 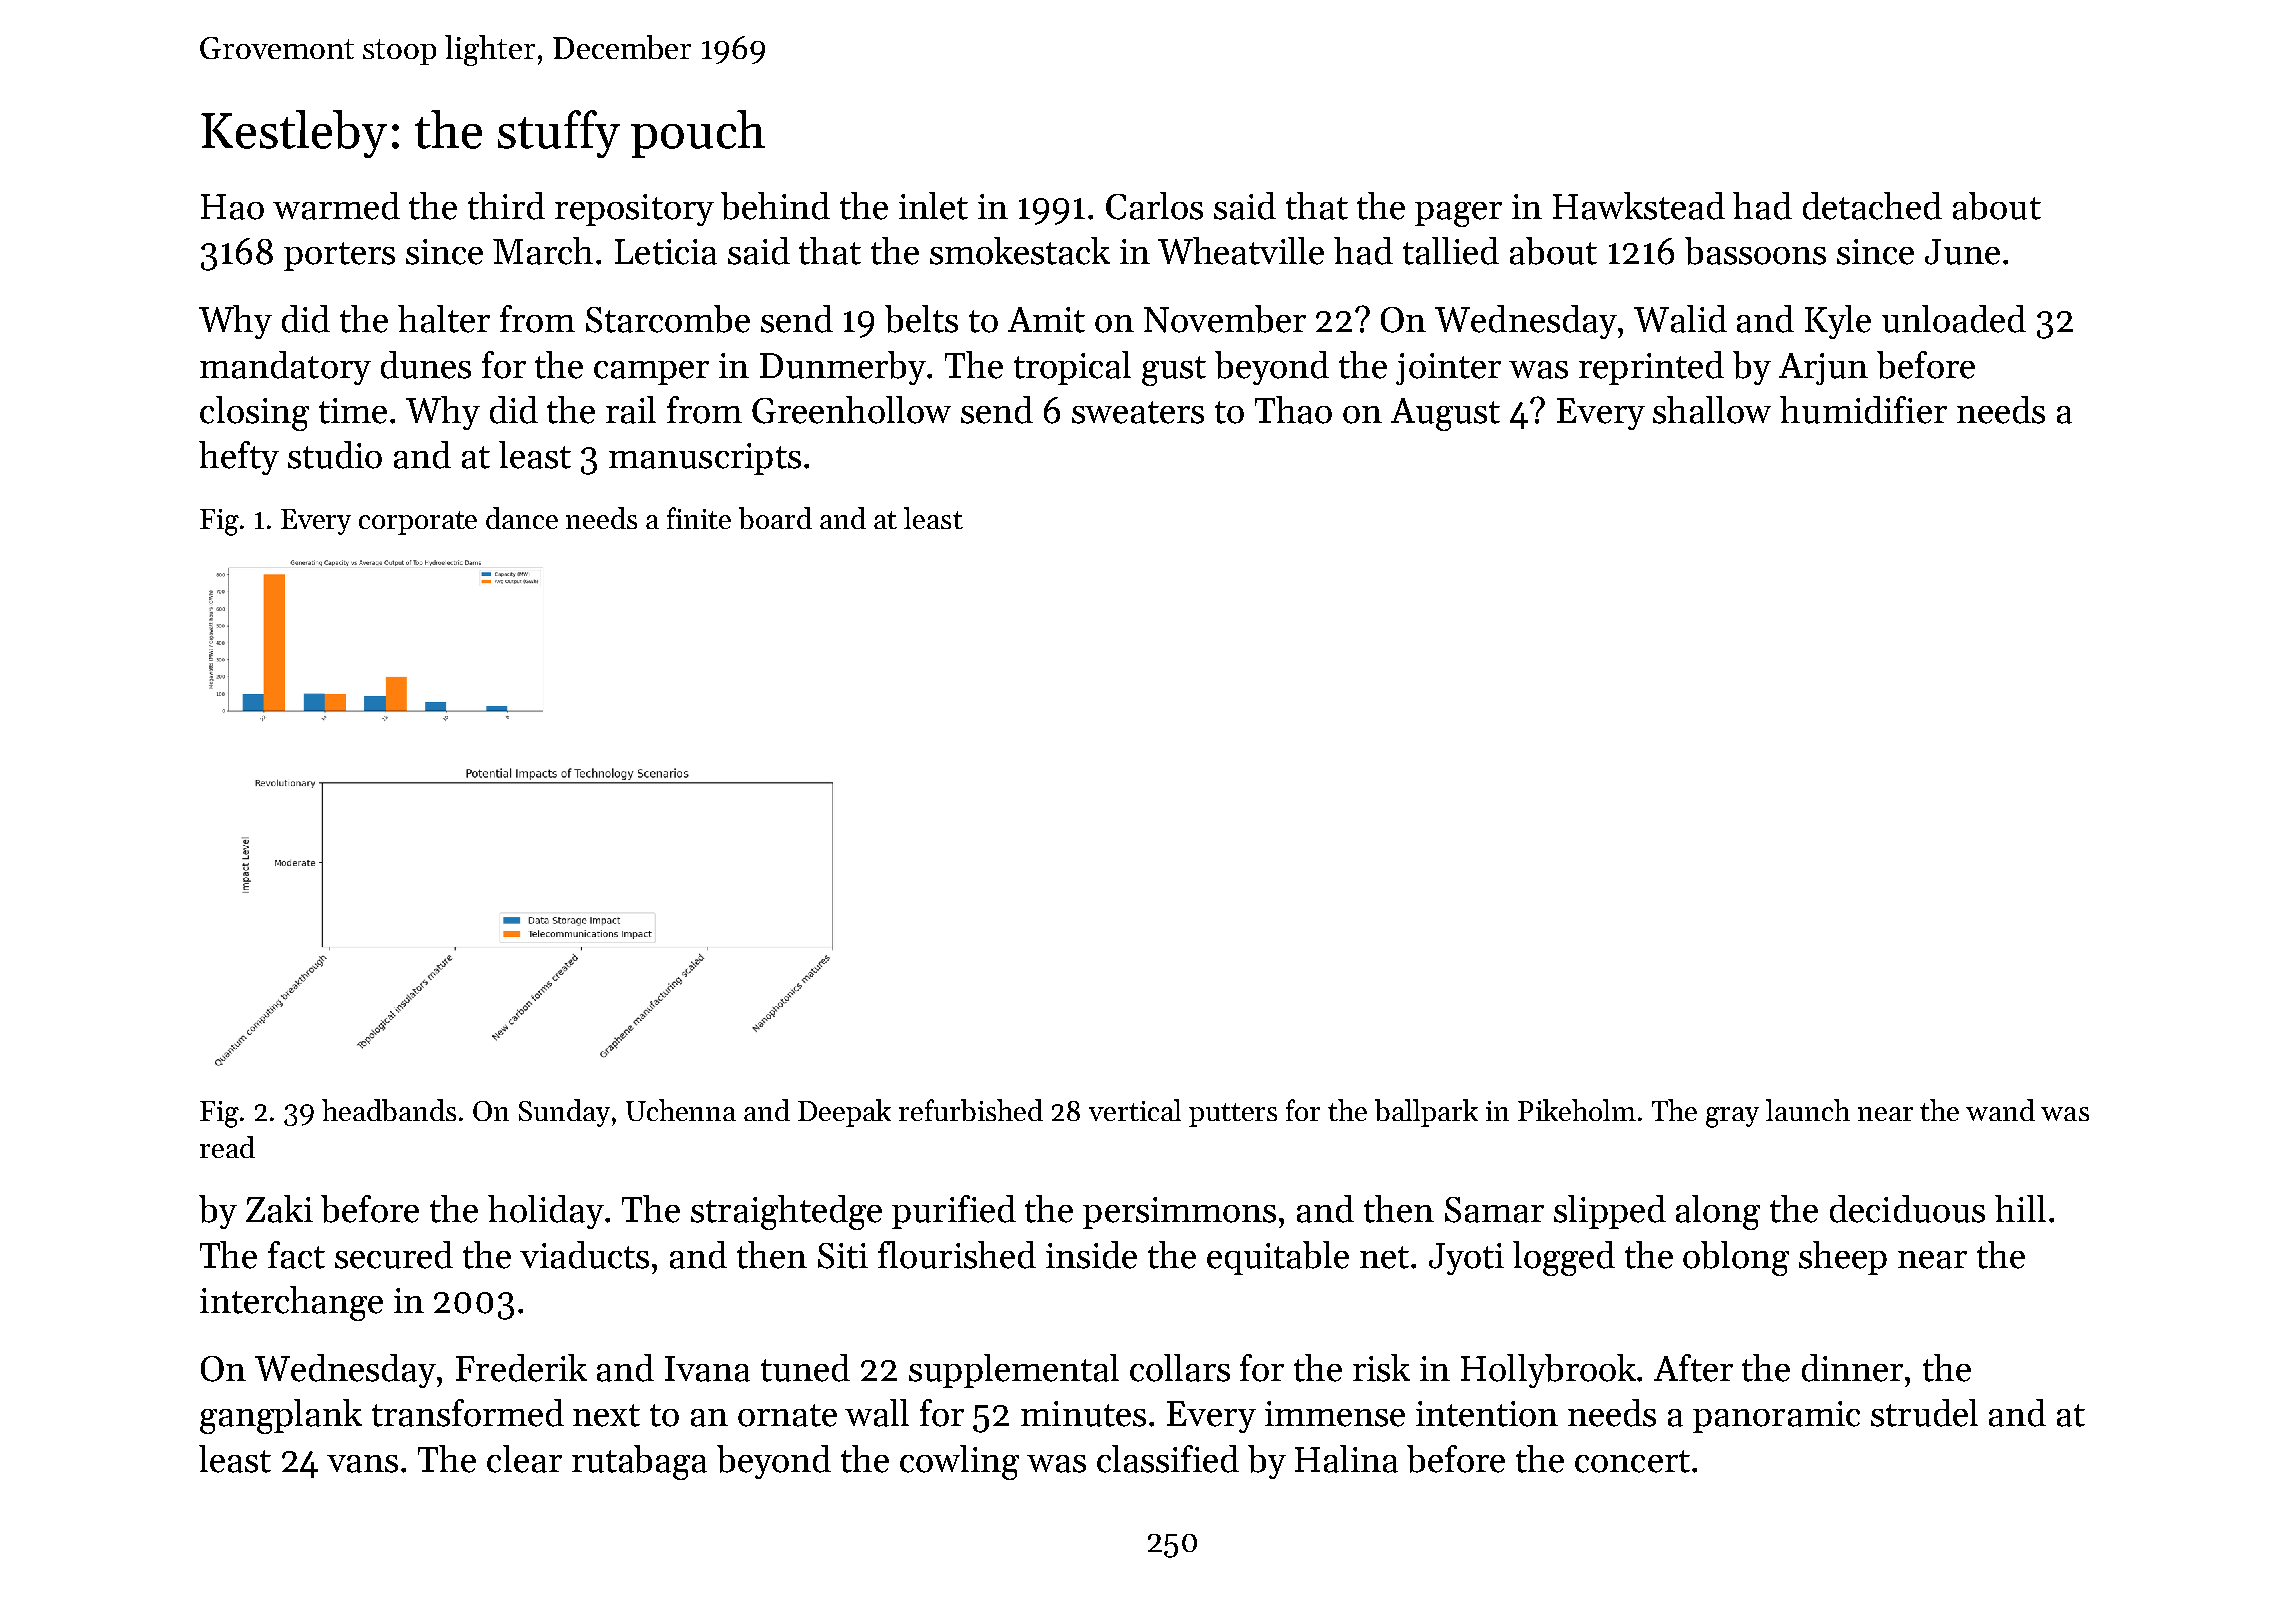 I want to click on behind, so click(x=775, y=206).
